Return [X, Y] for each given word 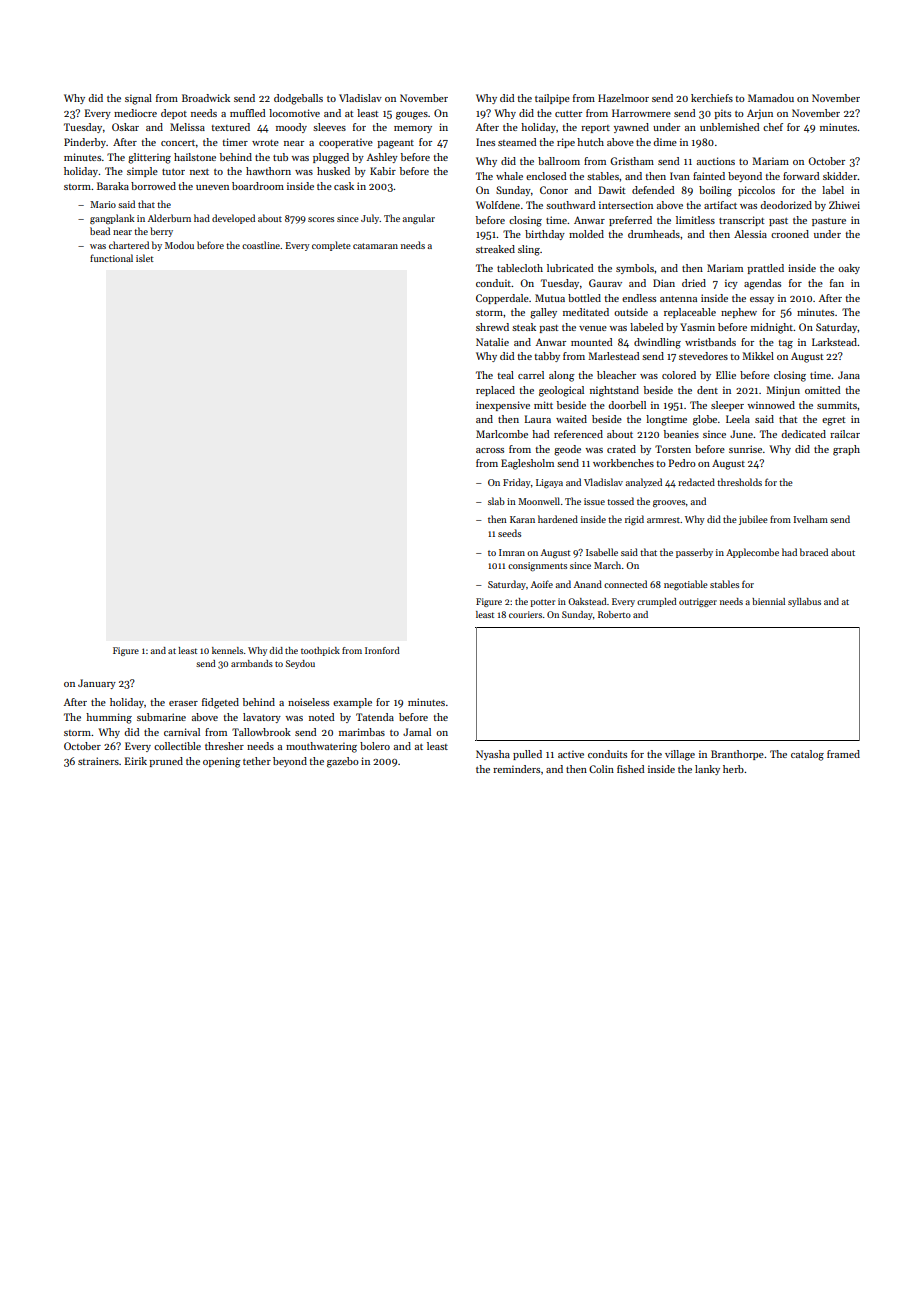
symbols [635, 269]
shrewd [492, 327]
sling [529, 250]
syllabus [804, 602]
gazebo [343, 762]
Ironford [382, 650]
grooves [669, 503]
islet [145, 258]
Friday [517, 483]
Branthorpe [737, 755]
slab [496, 501]
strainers [98, 761]
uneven [212, 187]
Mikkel [758, 356]
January [97, 684]
